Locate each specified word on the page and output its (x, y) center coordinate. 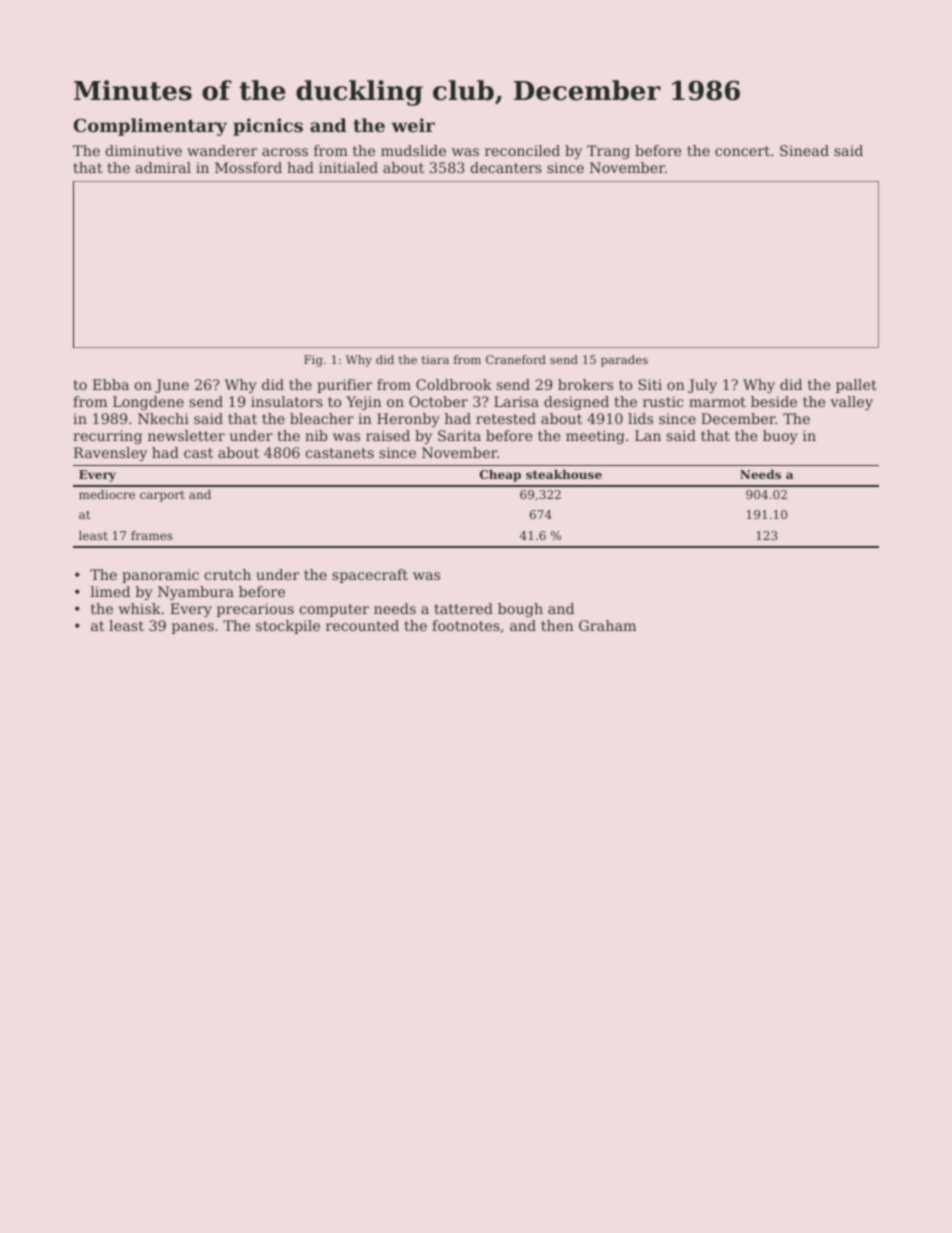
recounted (362, 625)
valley (851, 403)
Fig (313, 361)
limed (110, 591)
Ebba (111, 384)
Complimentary (150, 127)
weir (413, 125)
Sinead (804, 150)
